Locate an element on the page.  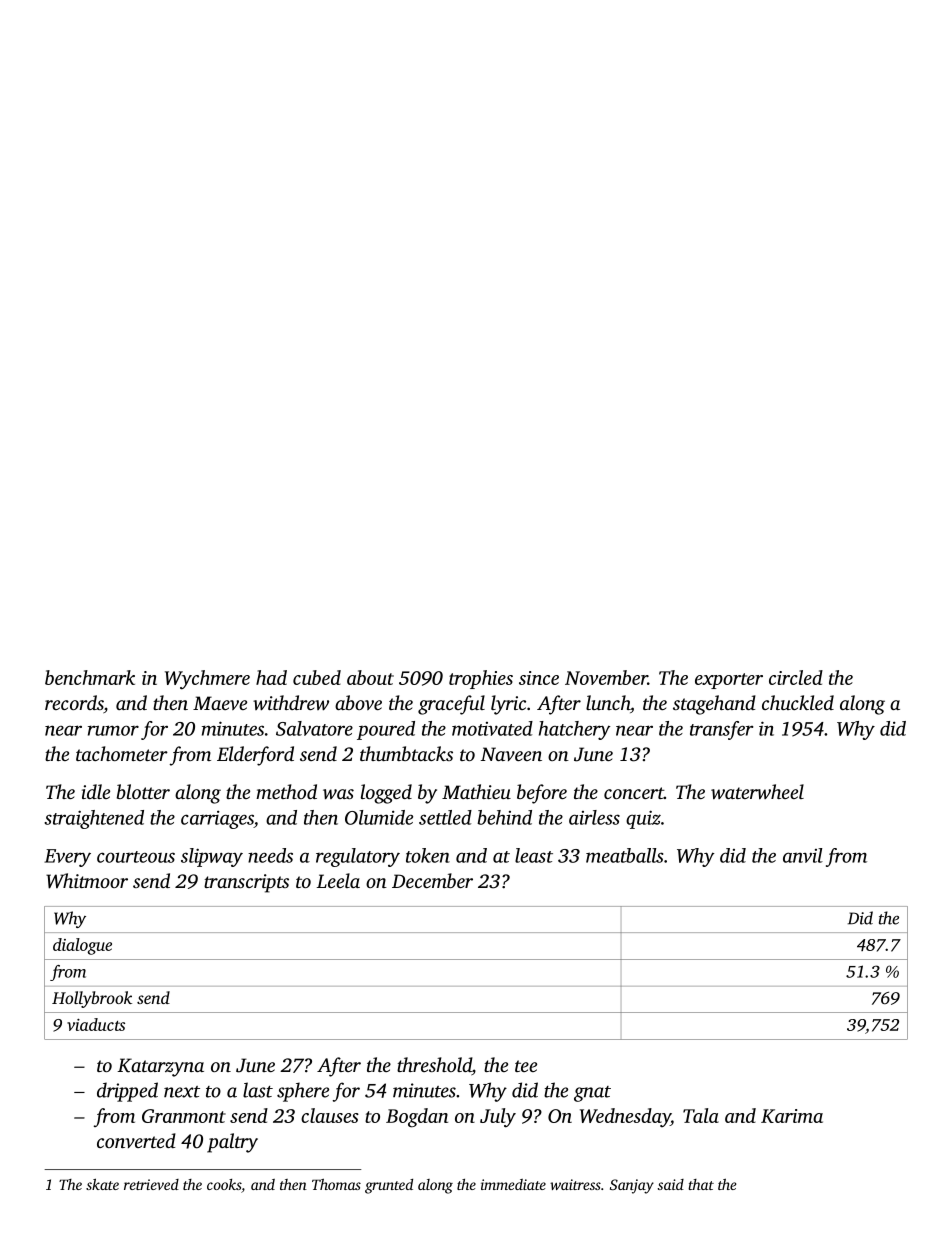
transfer is located at coordinates (721, 730).
